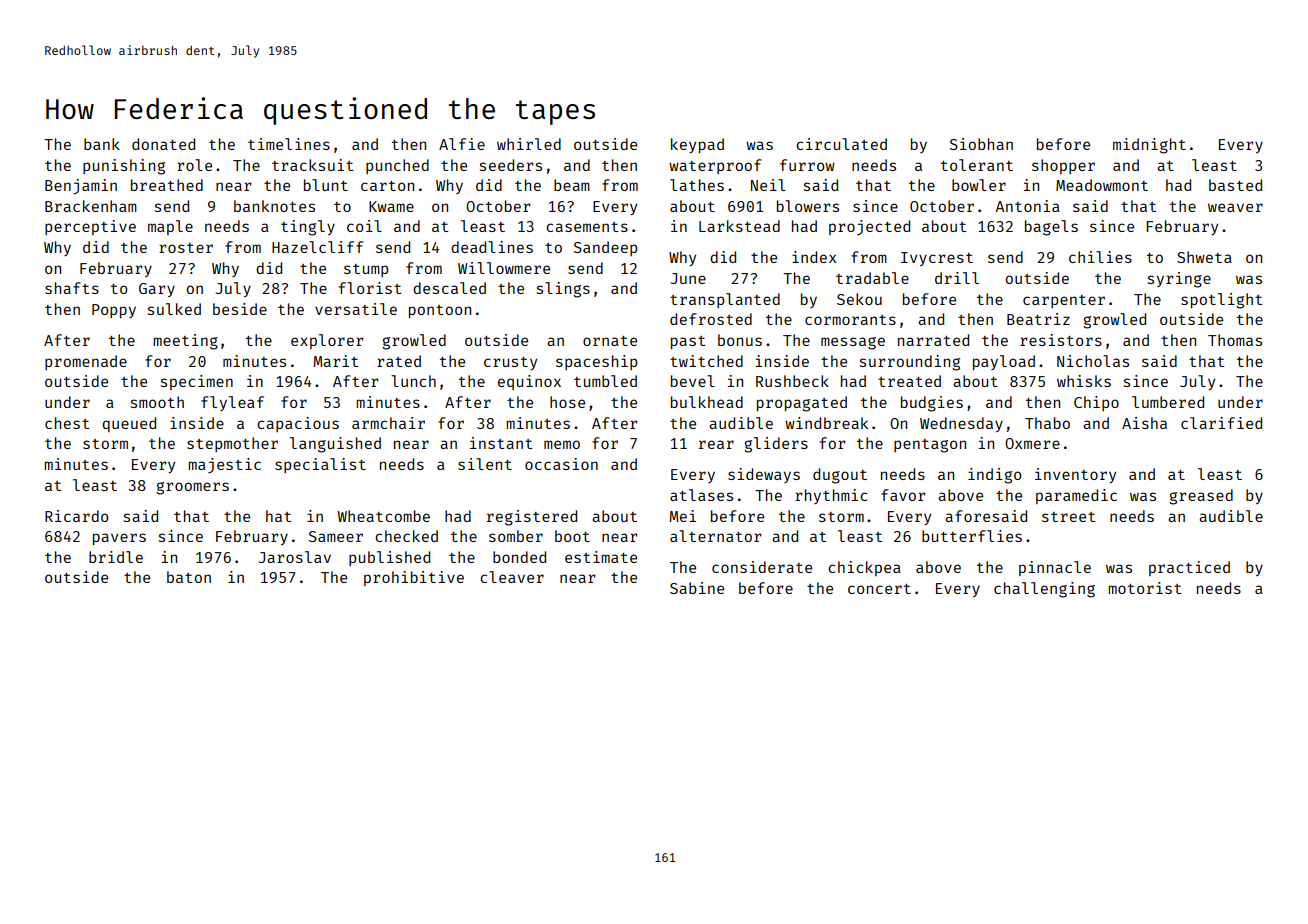 This image has height=924, width=1308. What do you see at coordinates (532, 518) in the image?
I see `registered` at bounding box center [532, 518].
